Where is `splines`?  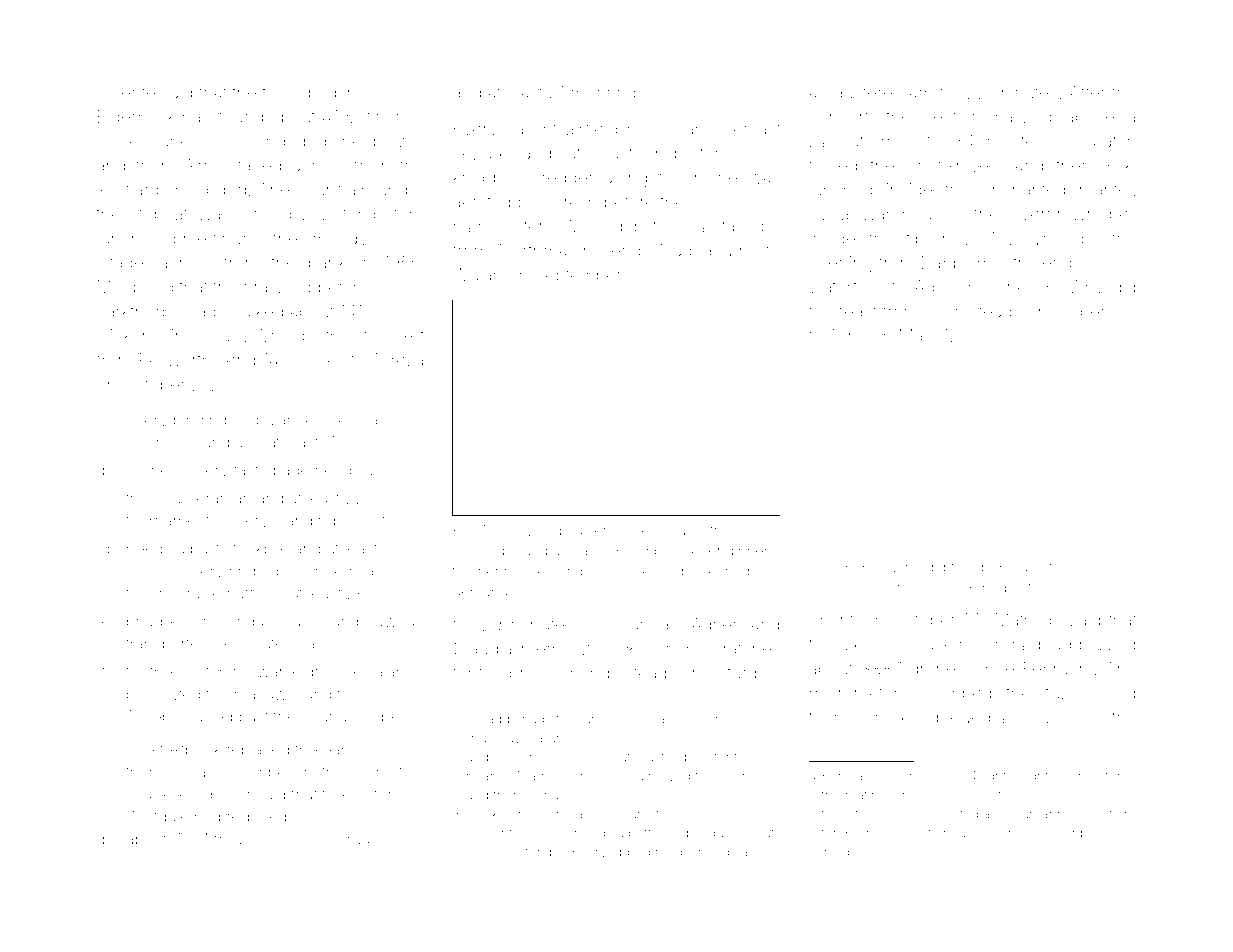
splines is located at coordinates (152, 471).
